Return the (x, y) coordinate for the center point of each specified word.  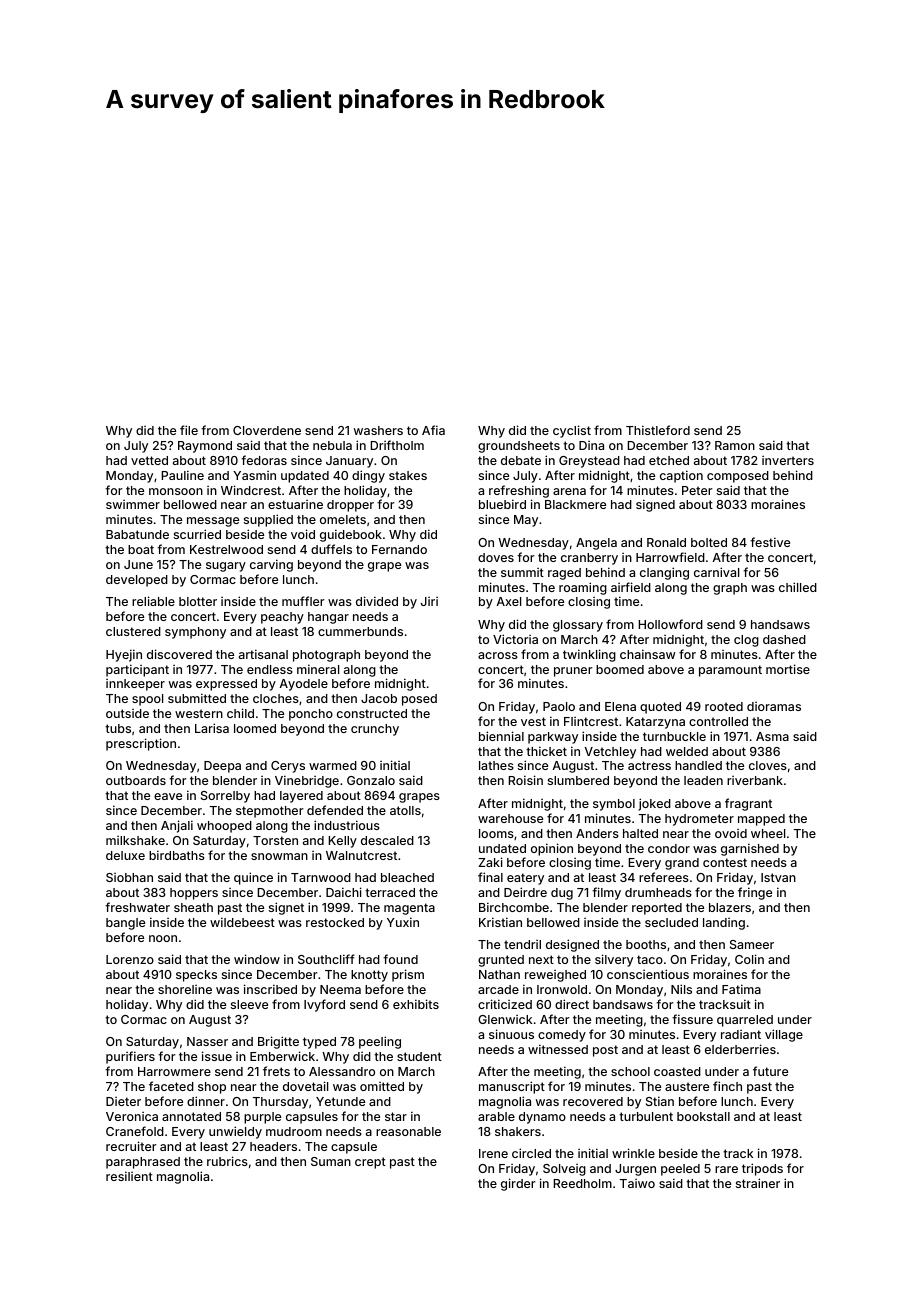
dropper (350, 506)
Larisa (212, 728)
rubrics (227, 1161)
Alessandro (342, 1071)
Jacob (379, 698)
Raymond (205, 447)
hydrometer (699, 820)
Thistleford (658, 430)
